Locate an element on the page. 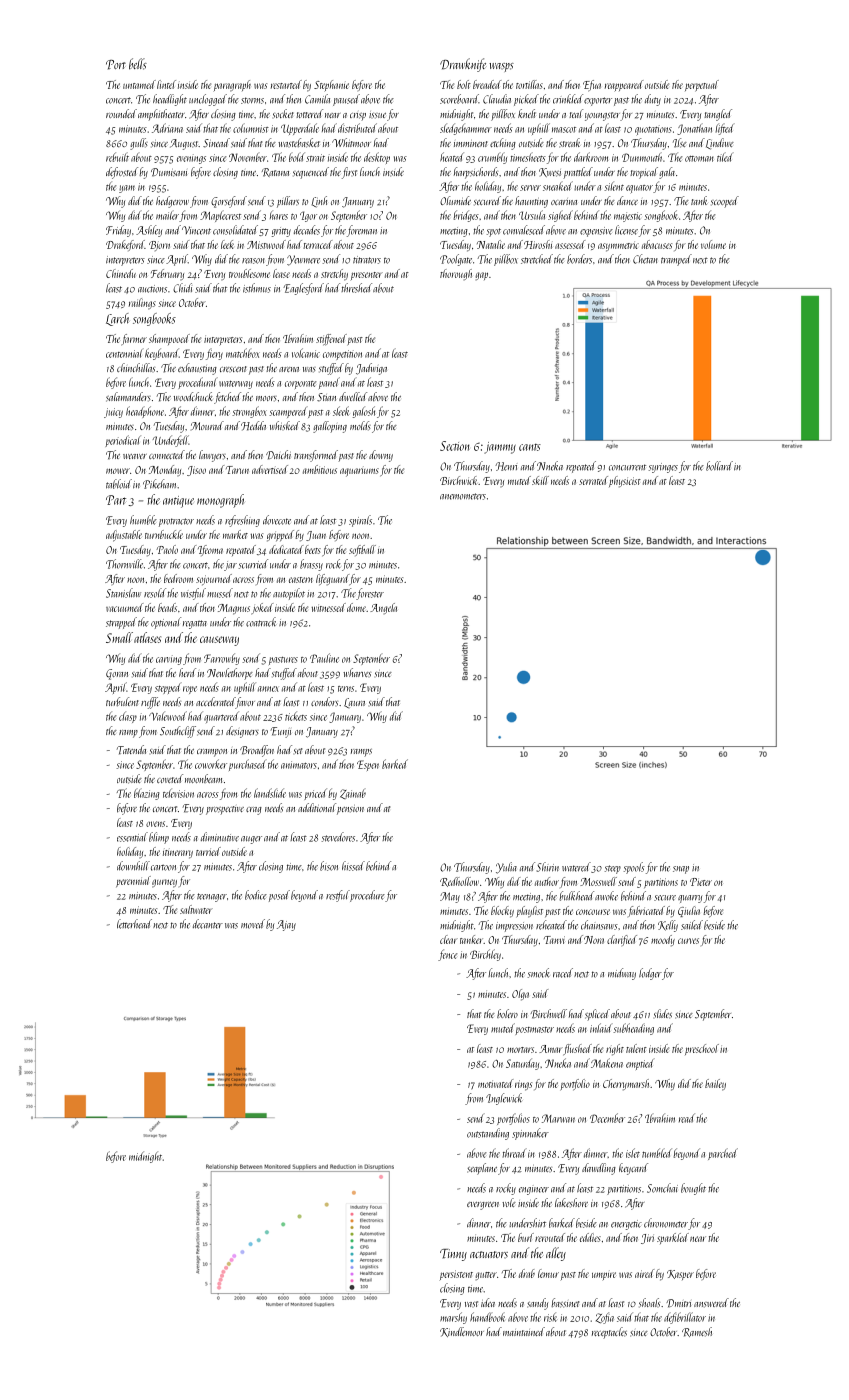  clear is located at coordinates (449, 939).
